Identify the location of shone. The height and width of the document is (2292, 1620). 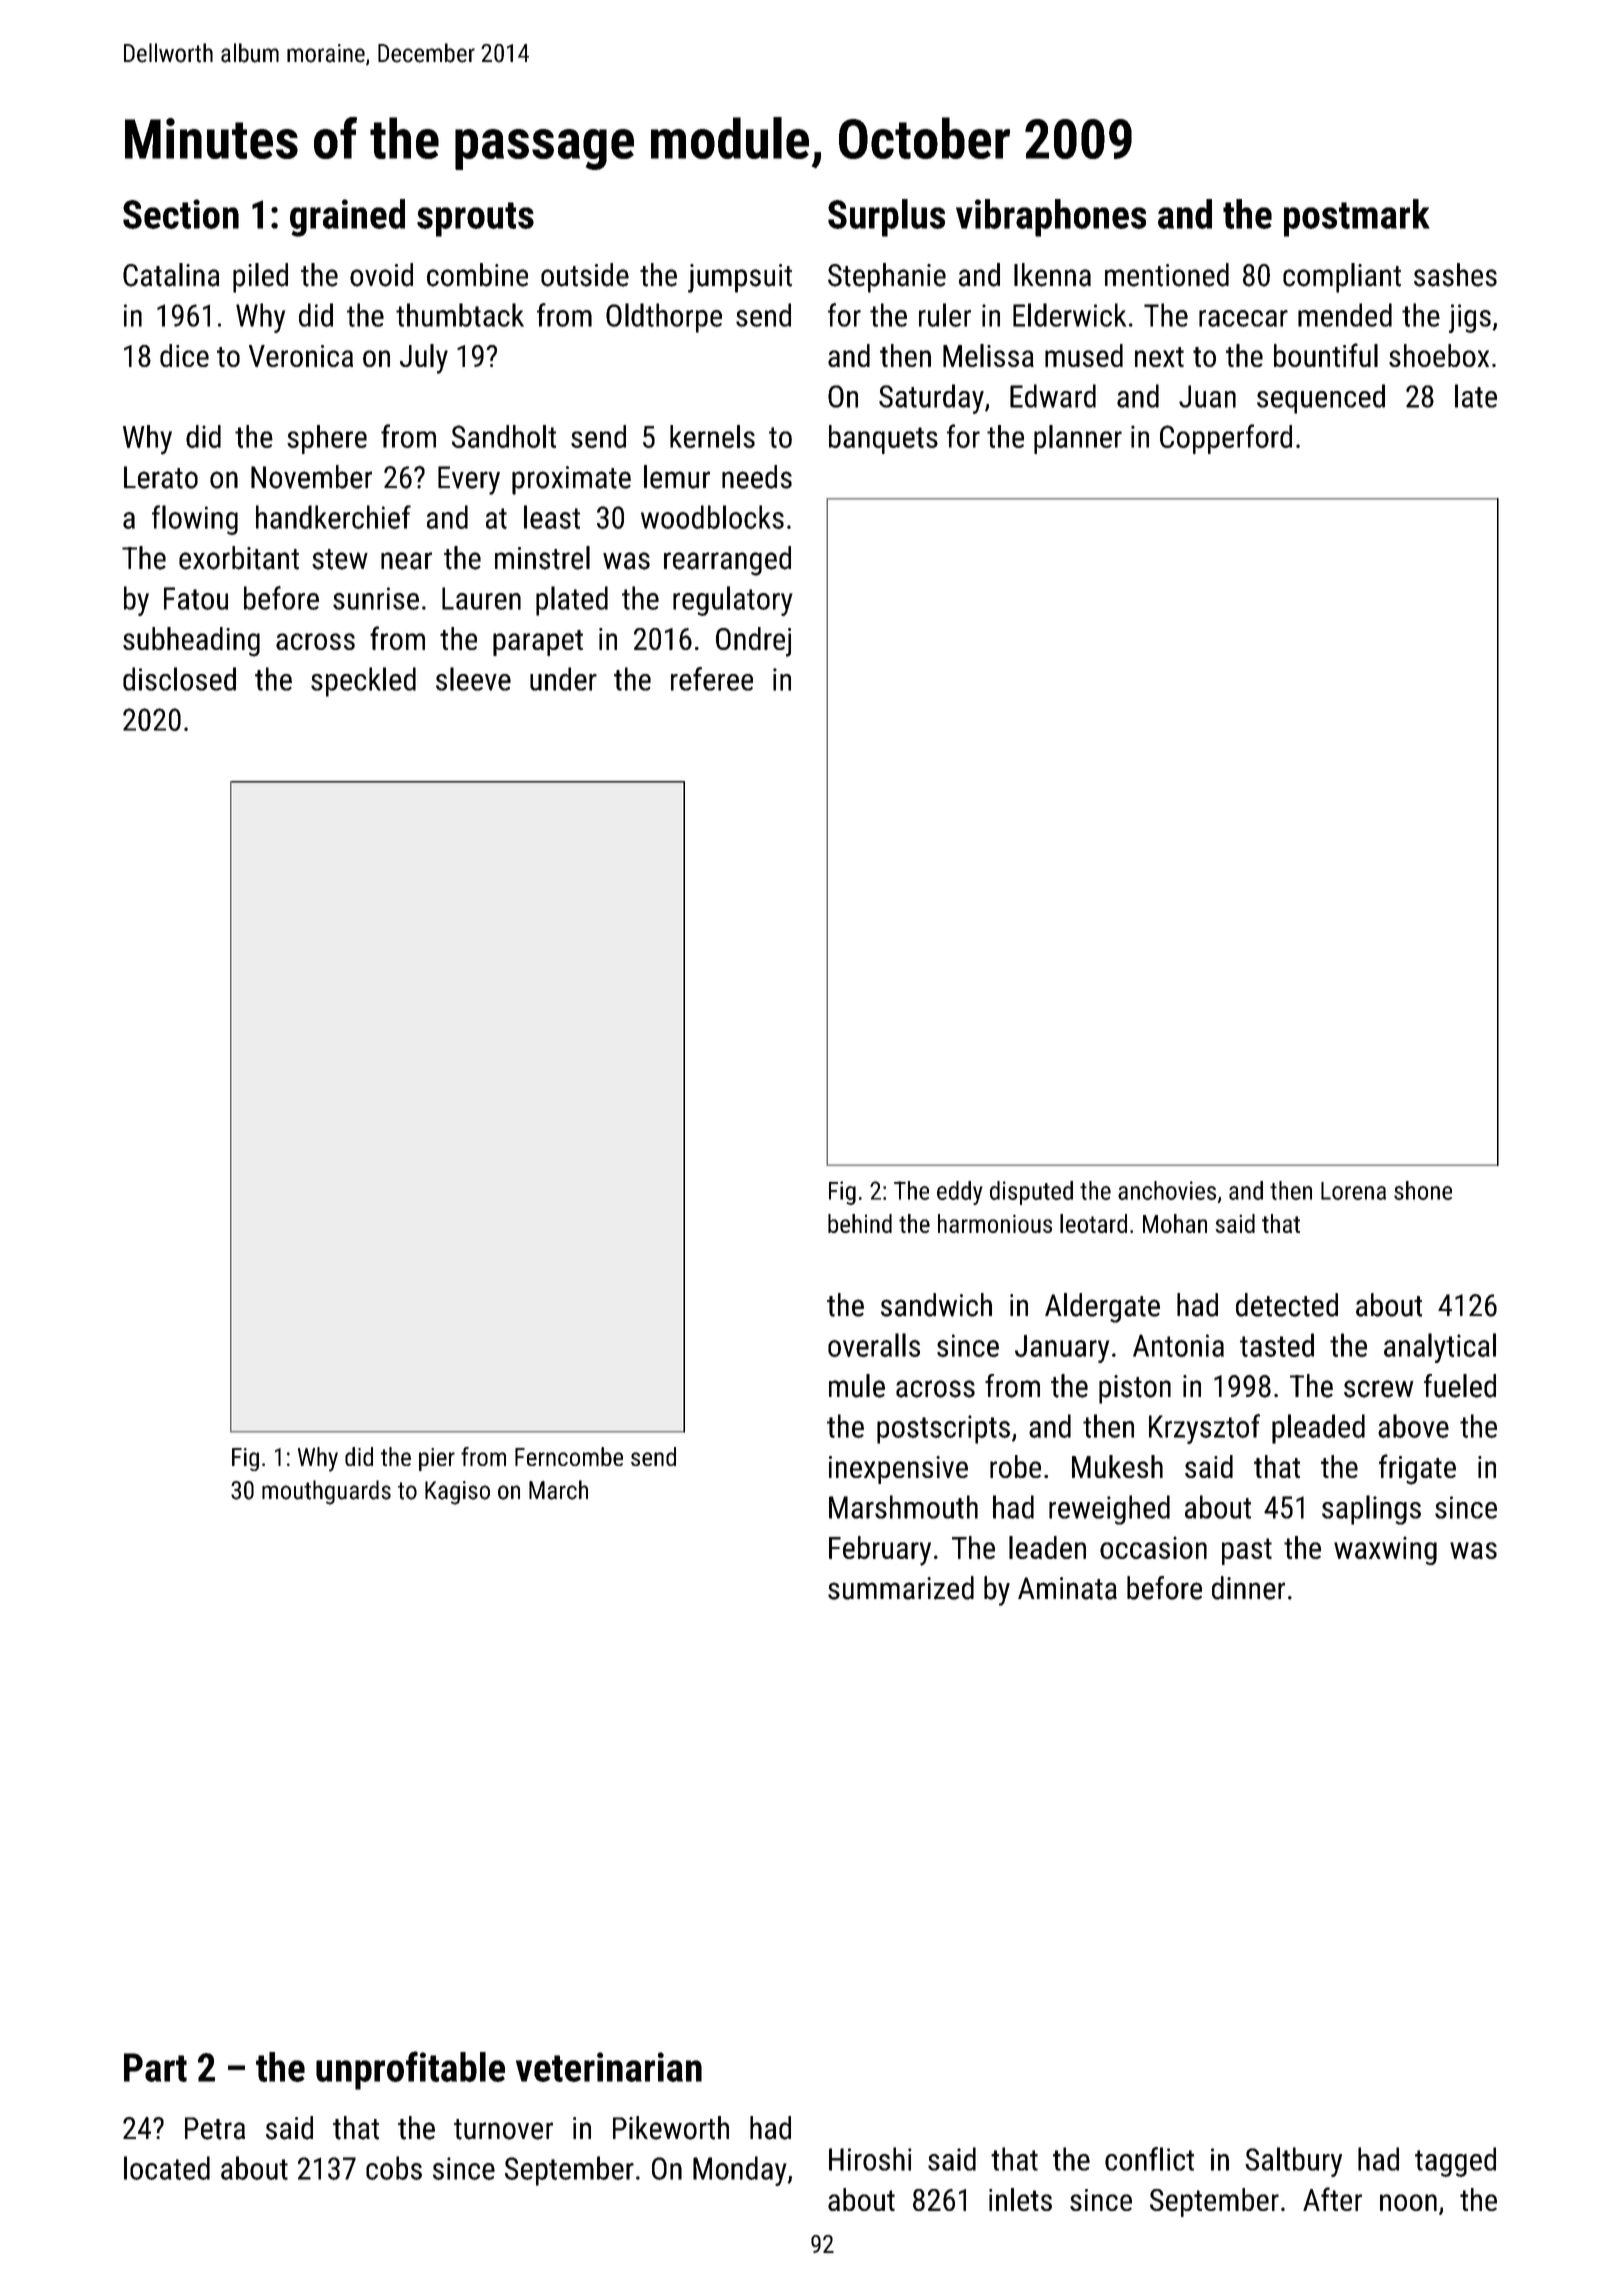
(1423, 1190).
